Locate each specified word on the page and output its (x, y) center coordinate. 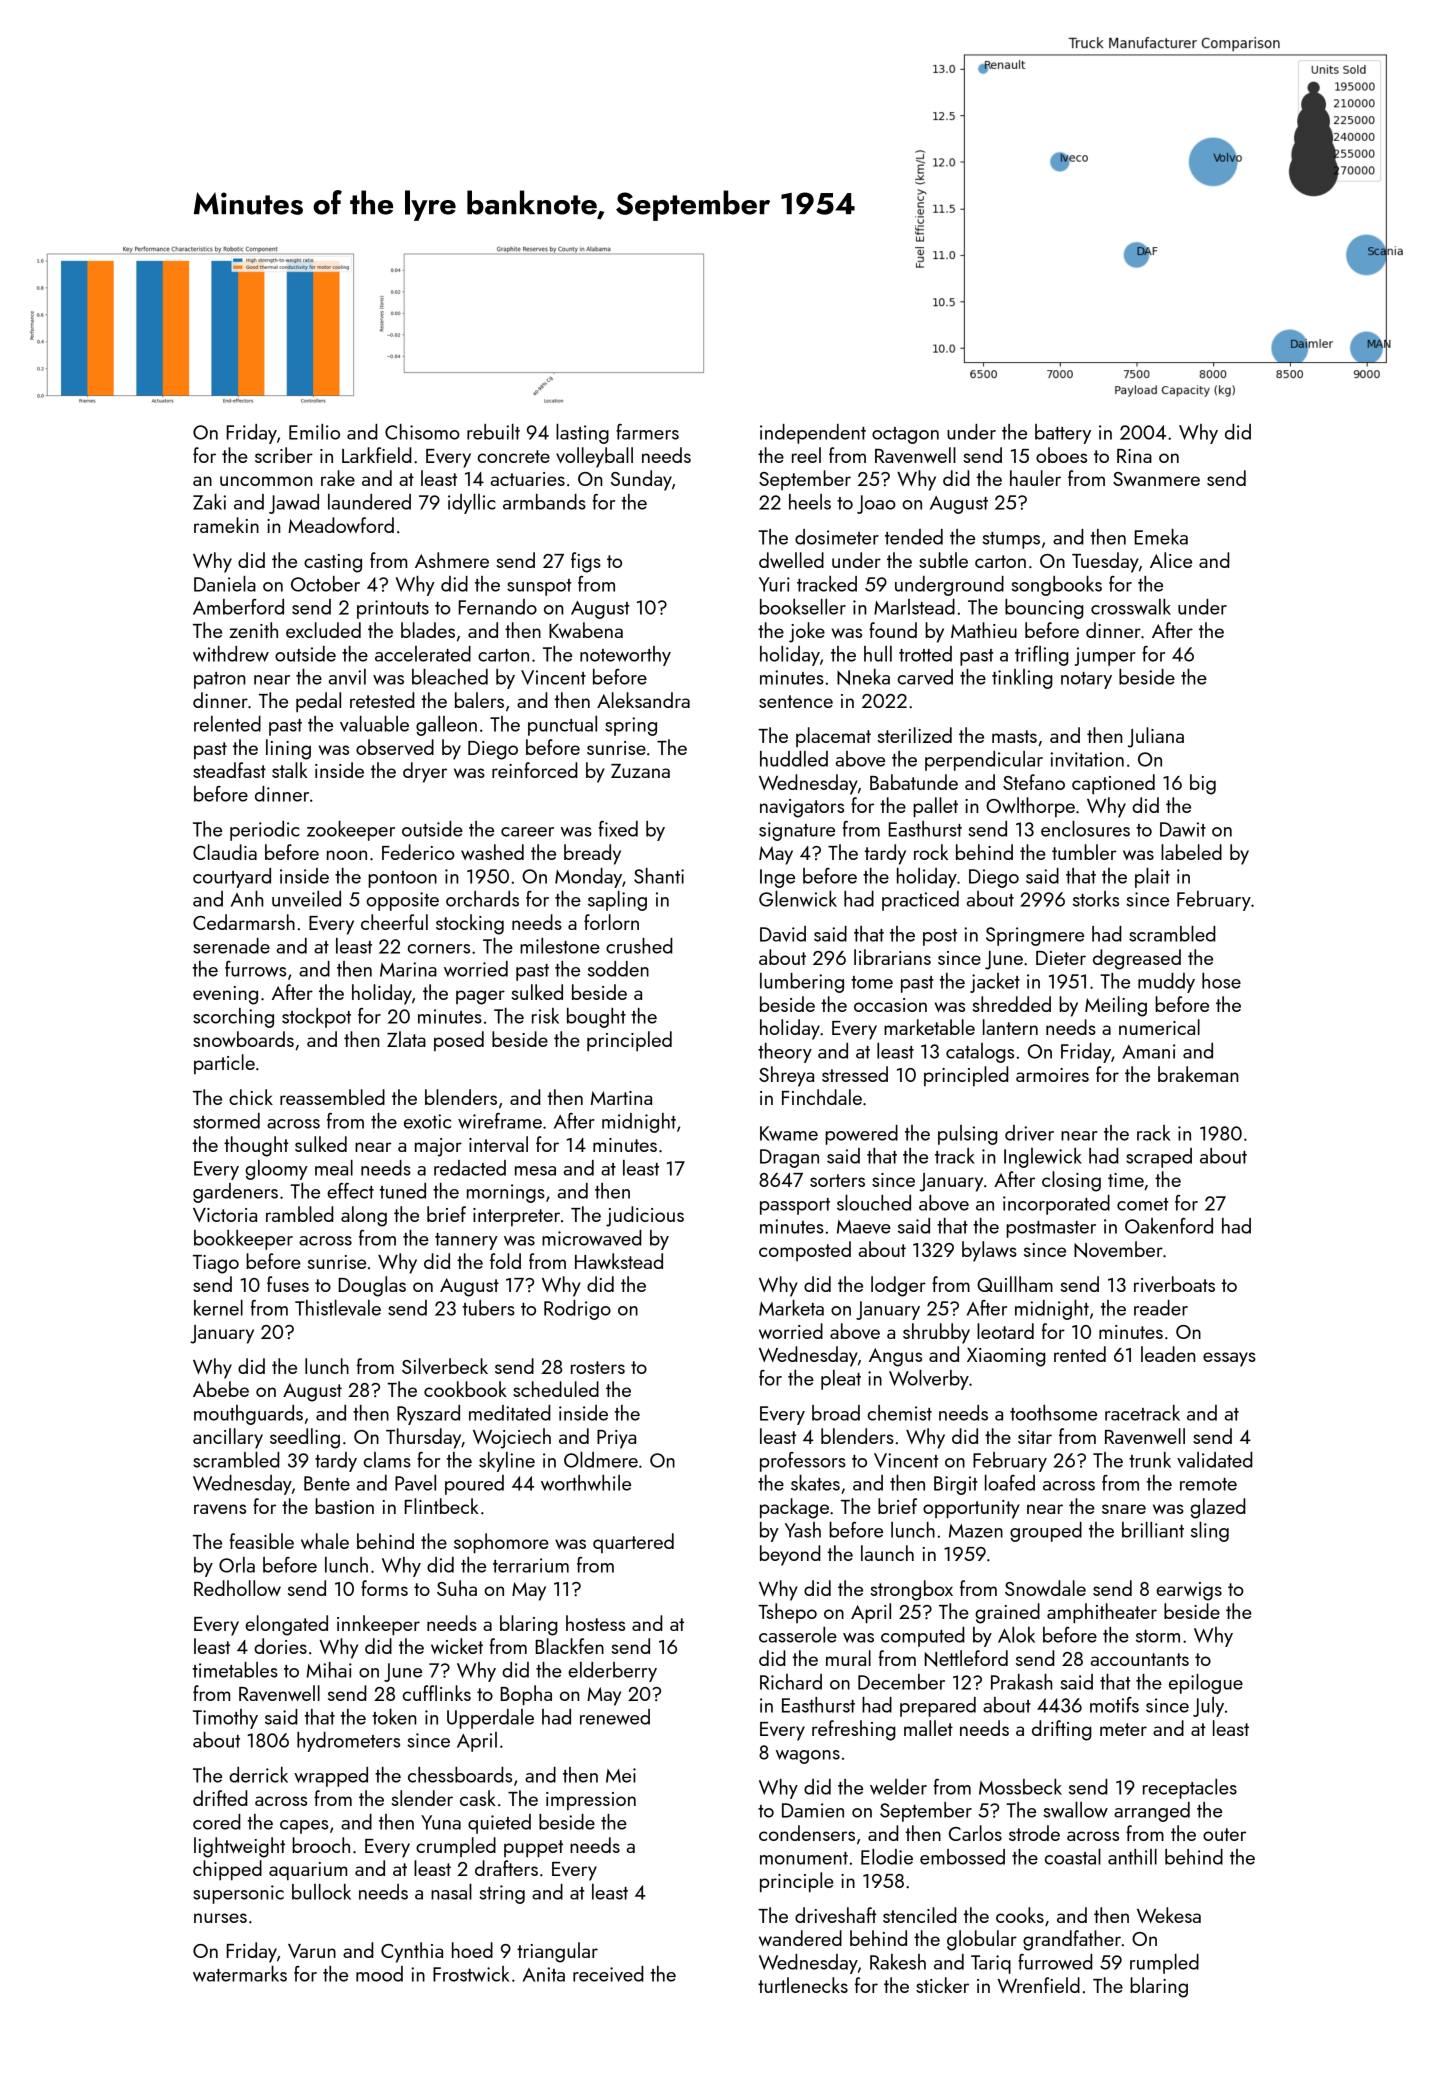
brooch (321, 1845)
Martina (621, 1098)
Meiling (1116, 1006)
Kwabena (586, 630)
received (608, 1974)
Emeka (1161, 537)
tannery (466, 1241)
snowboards (243, 1039)
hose (1221, 981)
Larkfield (377, 455)
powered (861, 1135)
